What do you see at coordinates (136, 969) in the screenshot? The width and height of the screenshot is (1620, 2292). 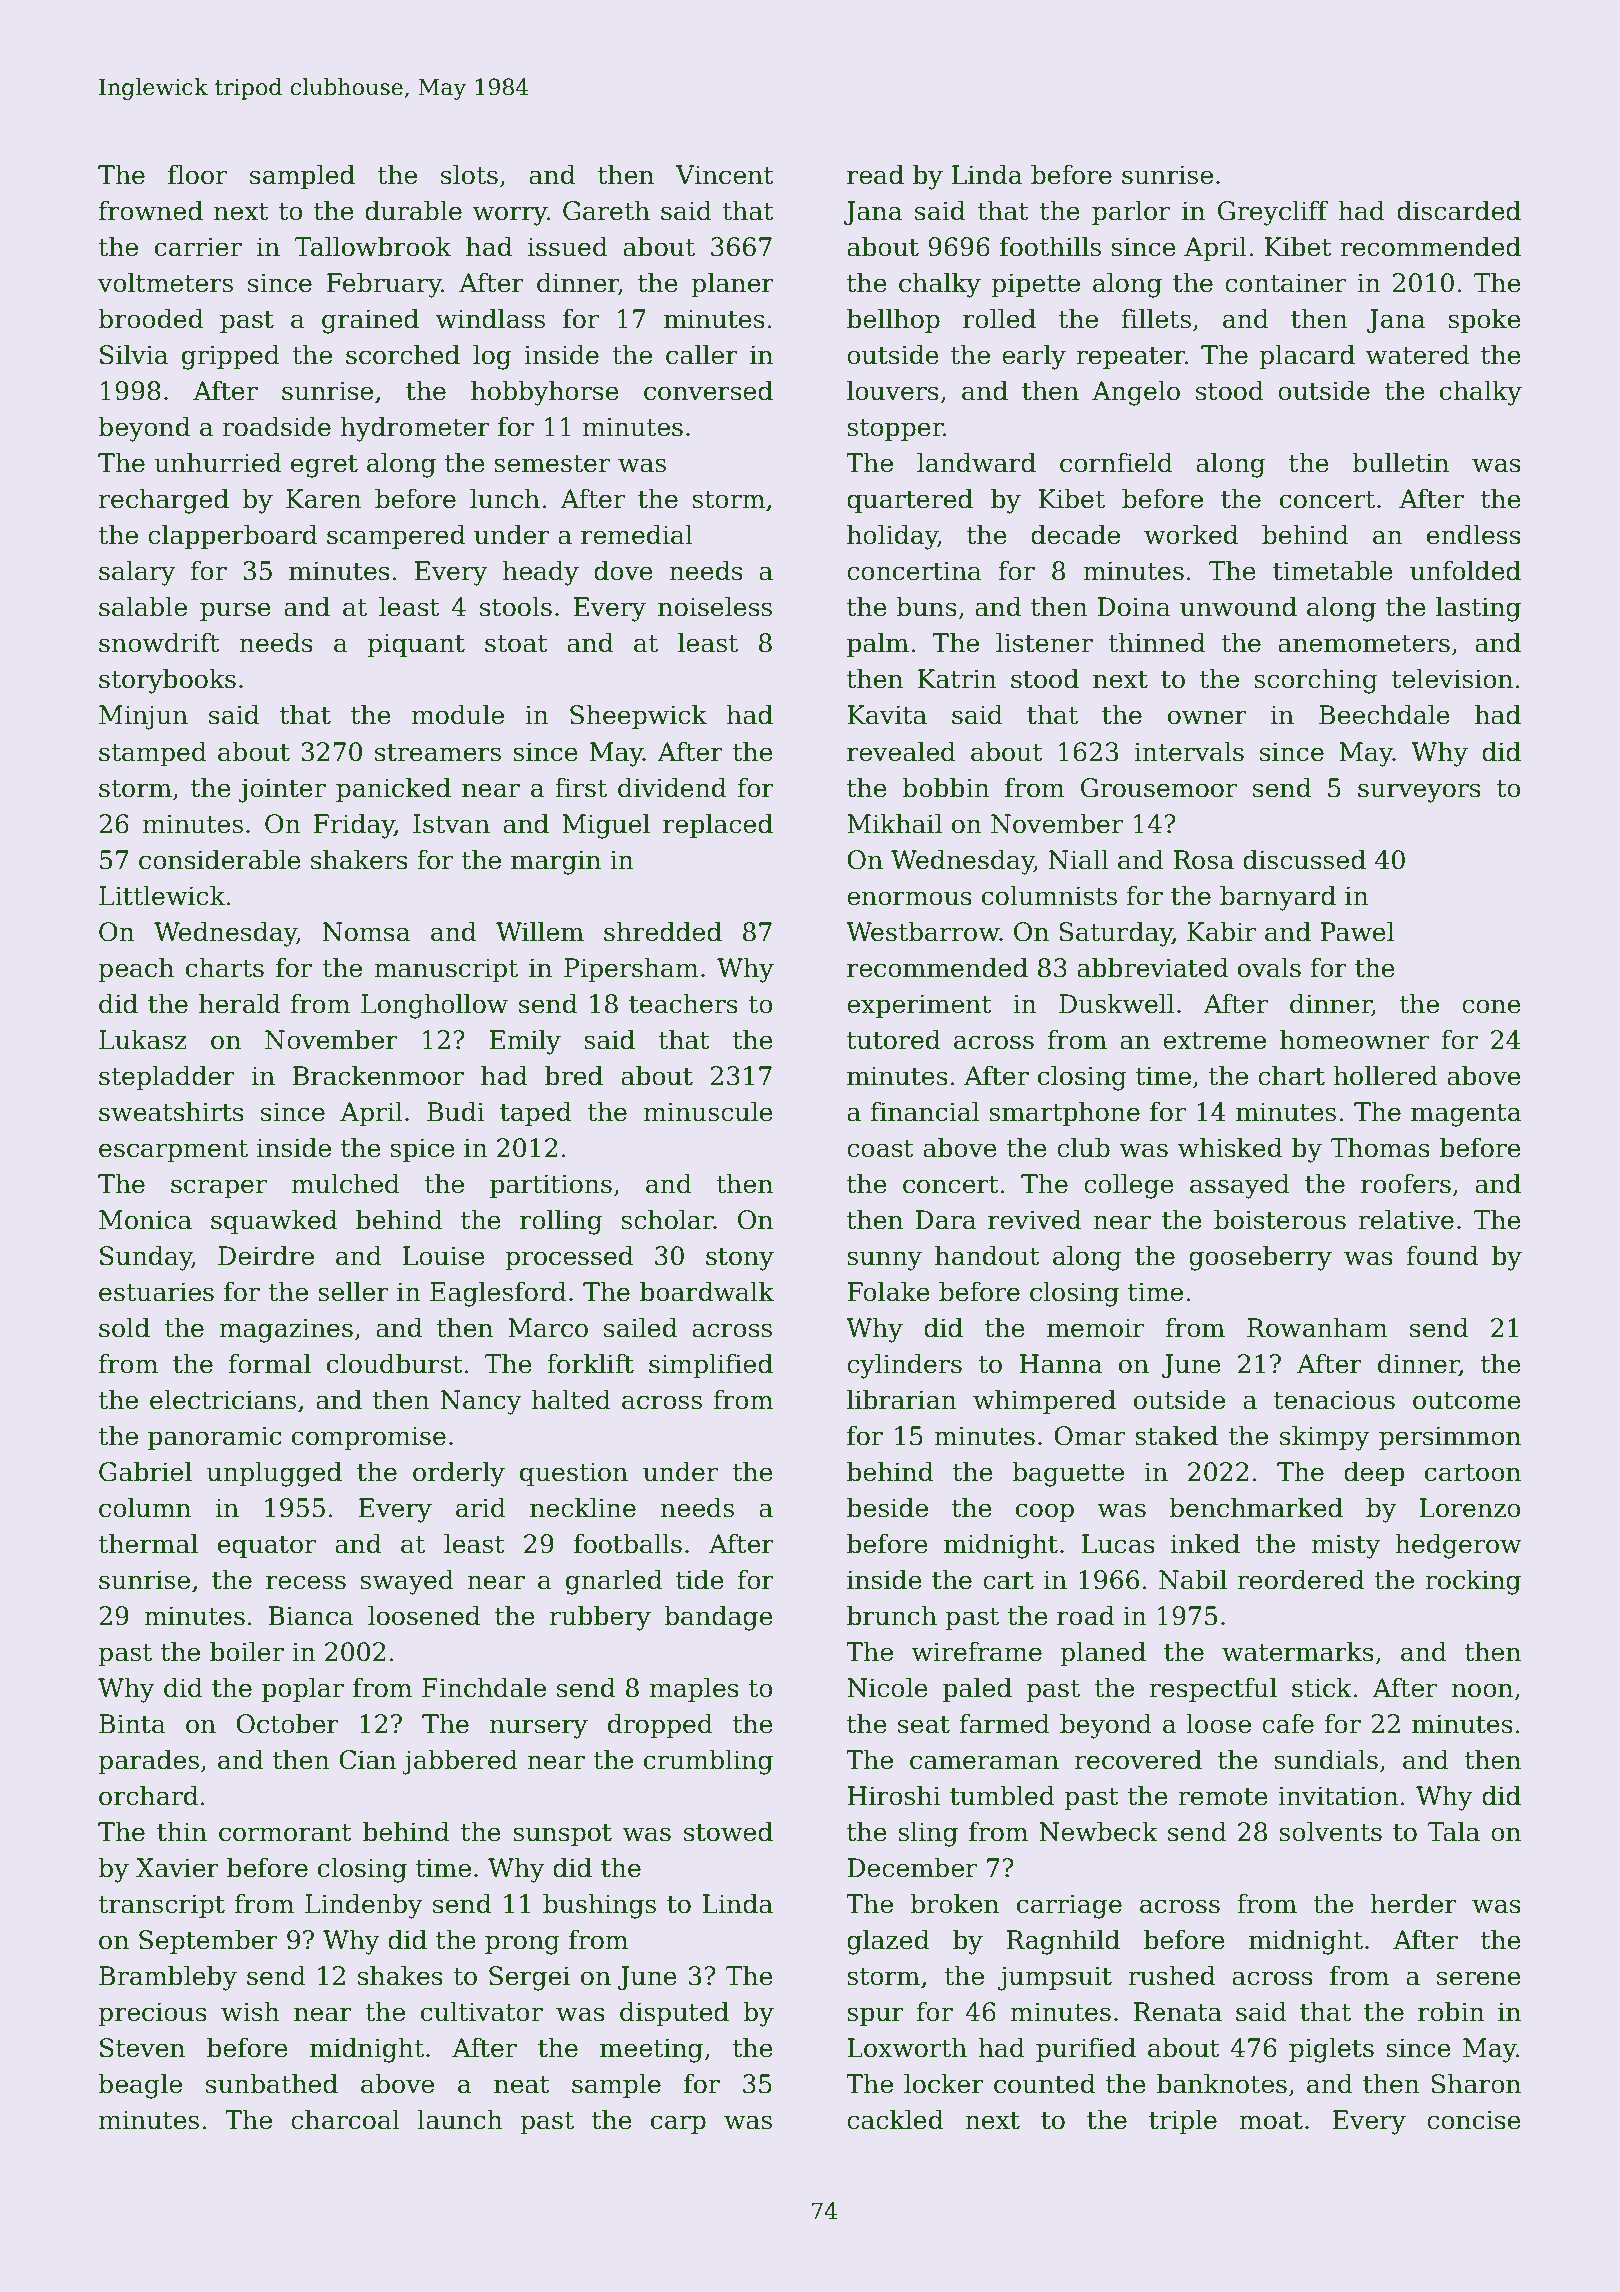 I see `peach` at bounding box center [136, 969].
